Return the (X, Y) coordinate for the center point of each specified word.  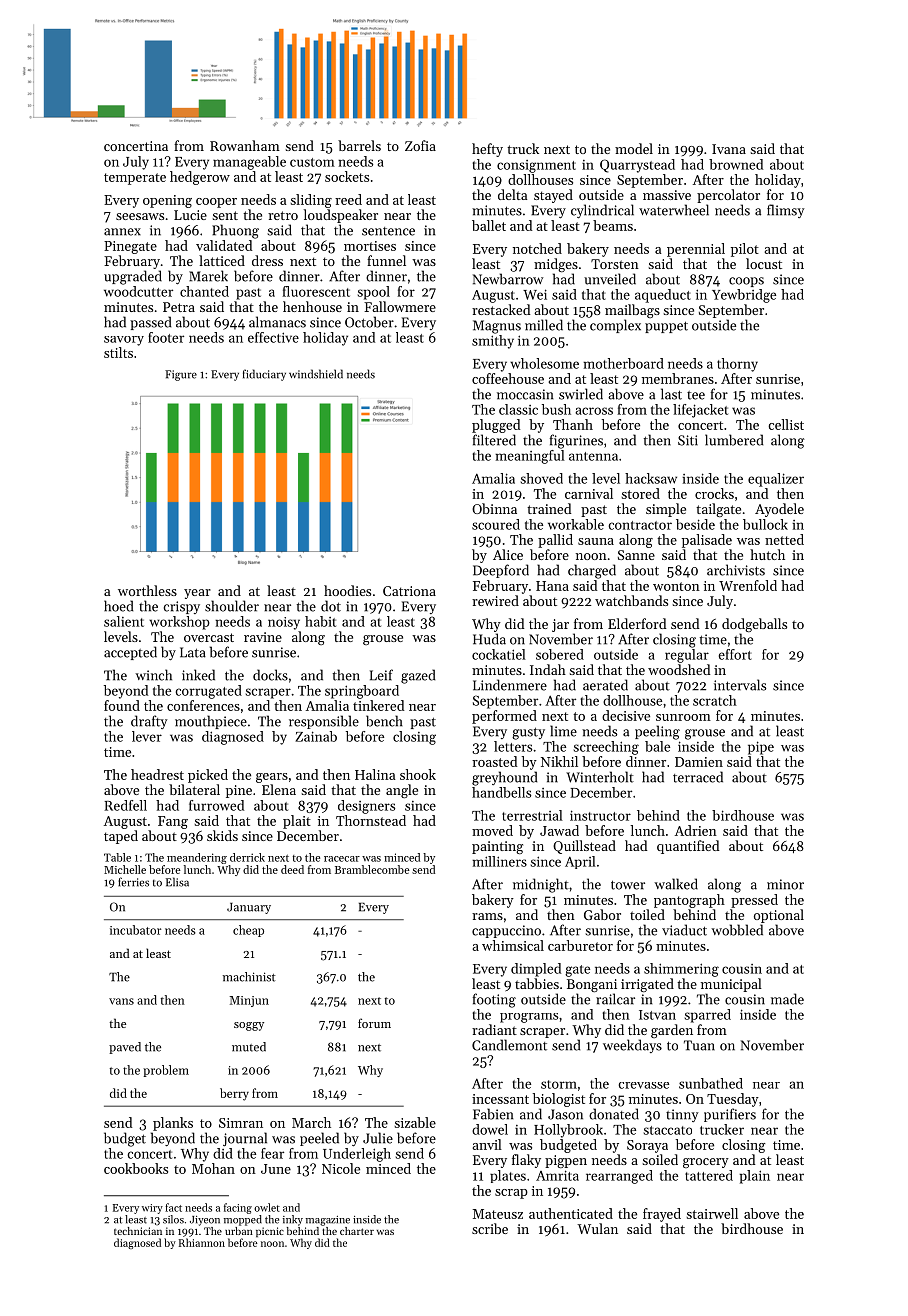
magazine (328, 1221)
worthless (147, 590)
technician (138, 1231)
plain (754, 1177)
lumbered (734, 440)
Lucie (190, 215)
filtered (494, 440)
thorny (737, 365)
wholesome (544, 363)
